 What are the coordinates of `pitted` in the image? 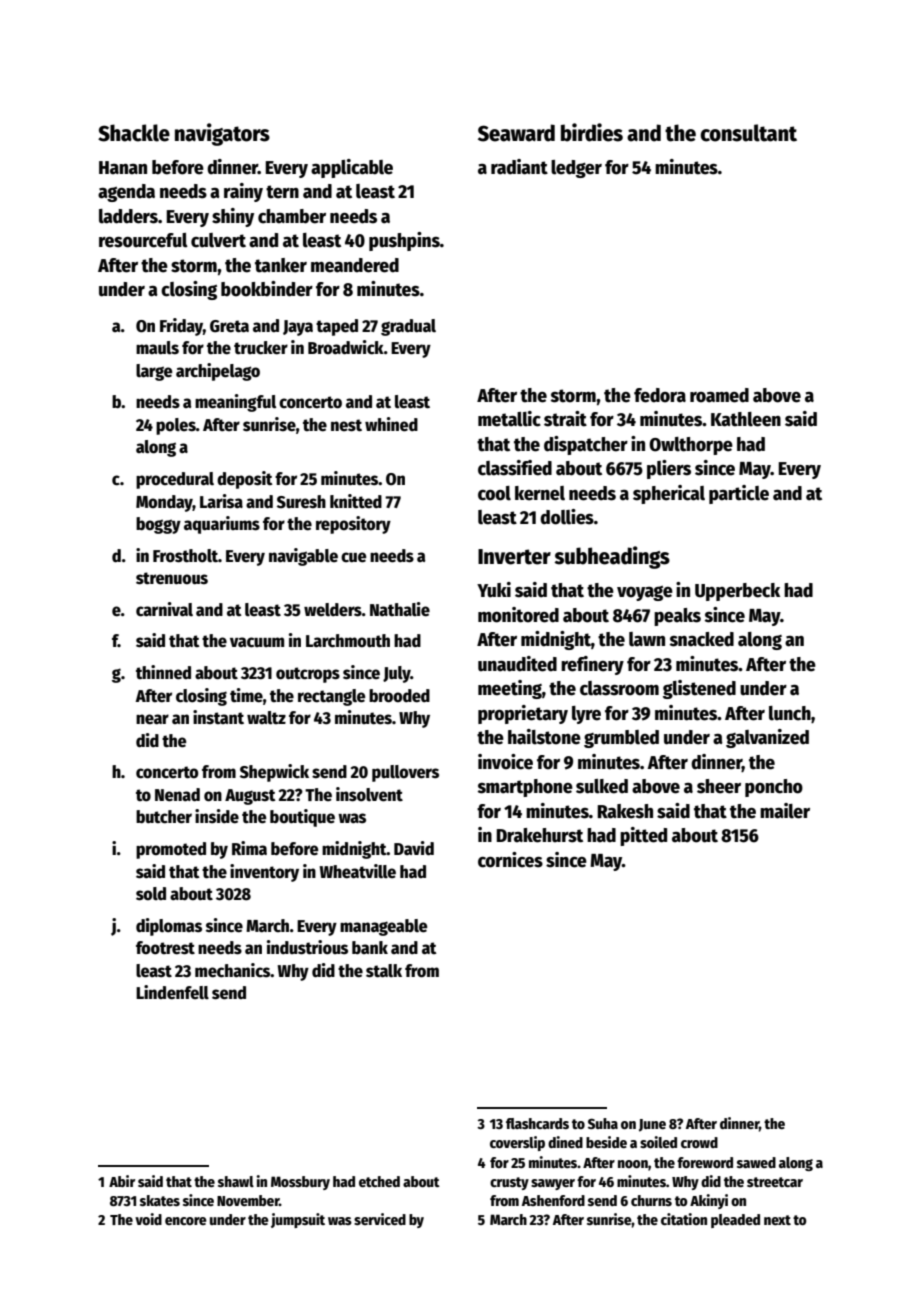 It's located at (643, 836).
